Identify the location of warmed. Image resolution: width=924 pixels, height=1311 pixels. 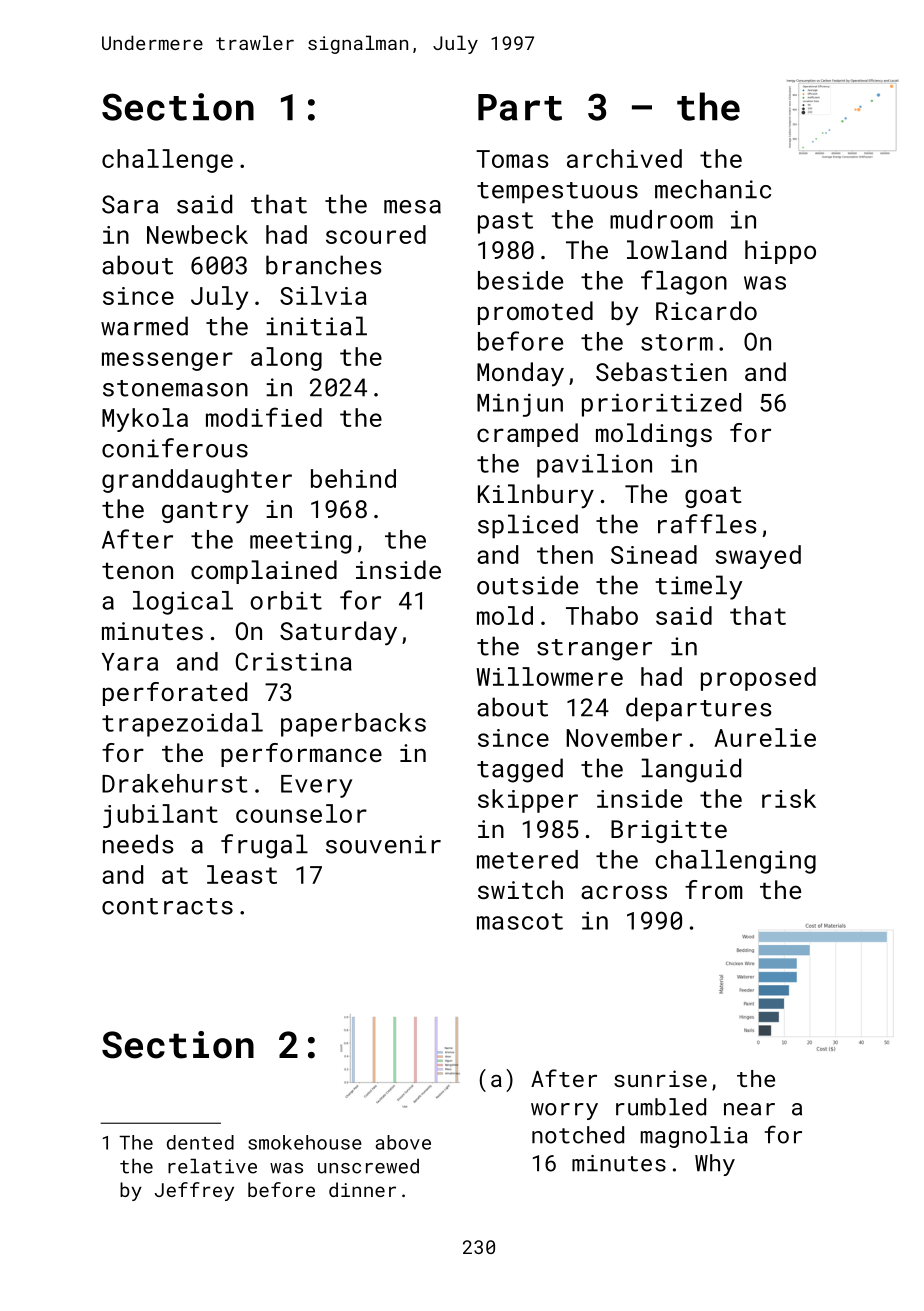
(144, 326).
